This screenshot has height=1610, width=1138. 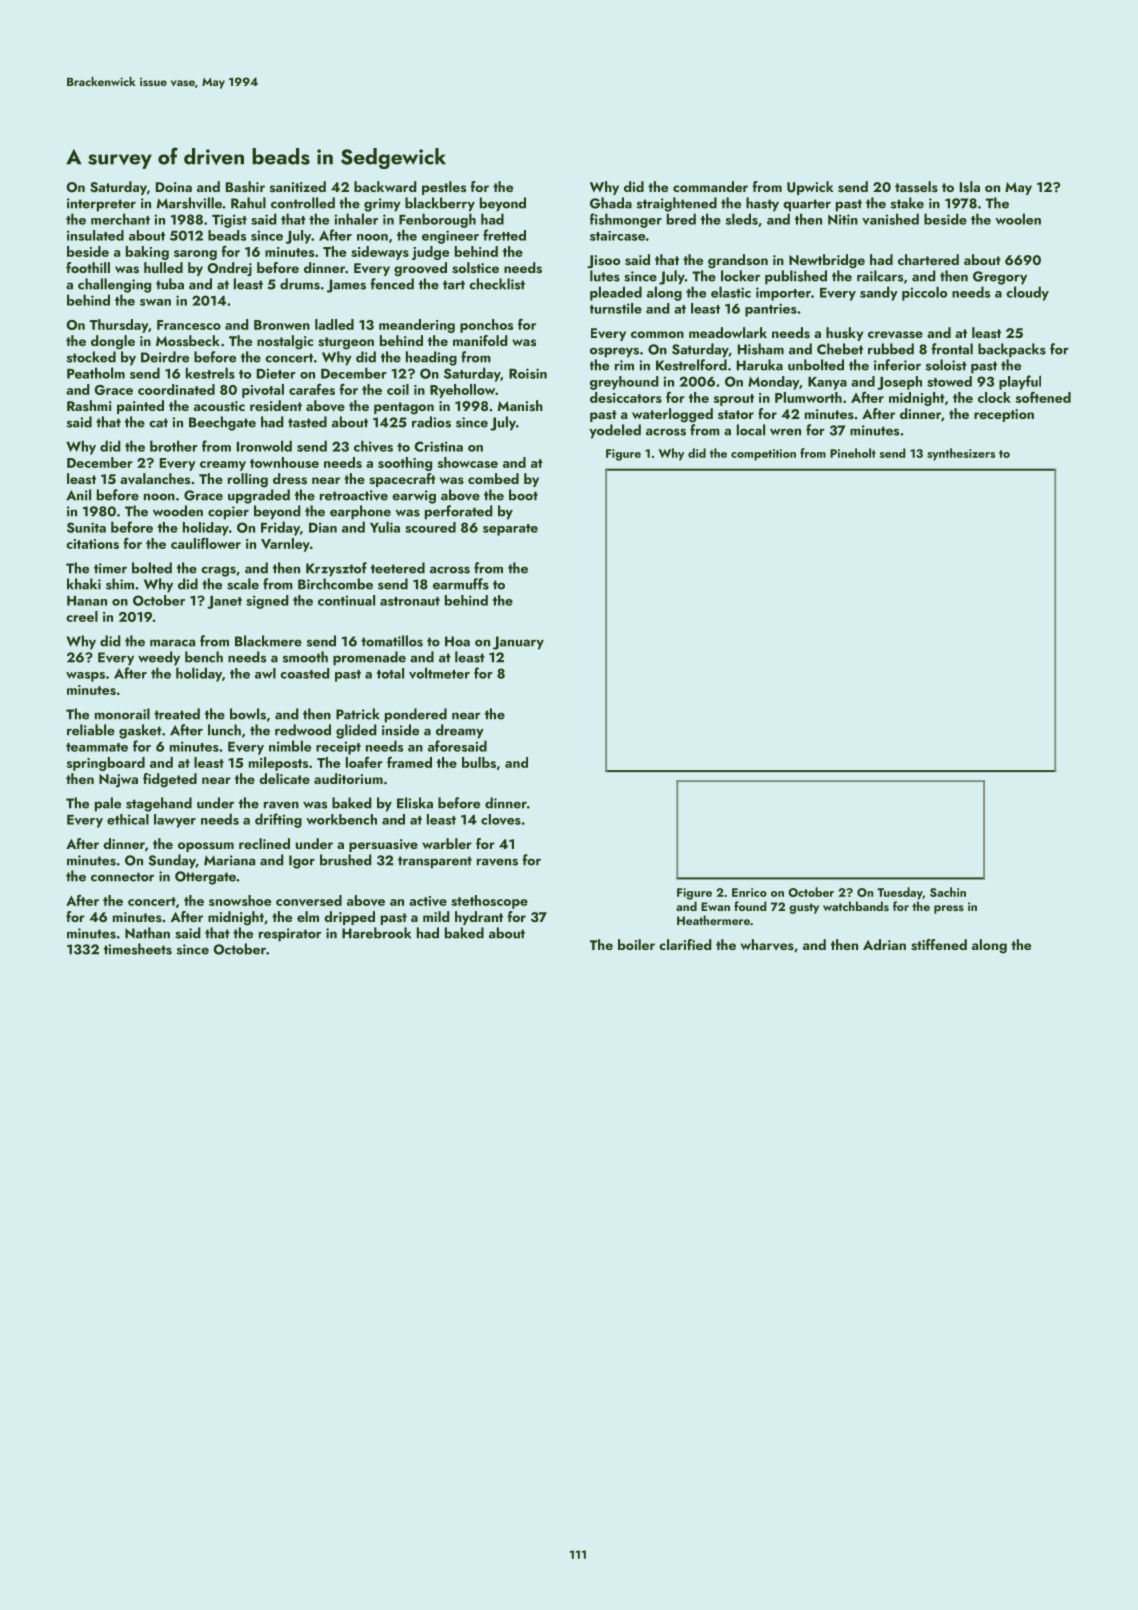 I want to click on Bronwen, so click(x=282, y=325).
